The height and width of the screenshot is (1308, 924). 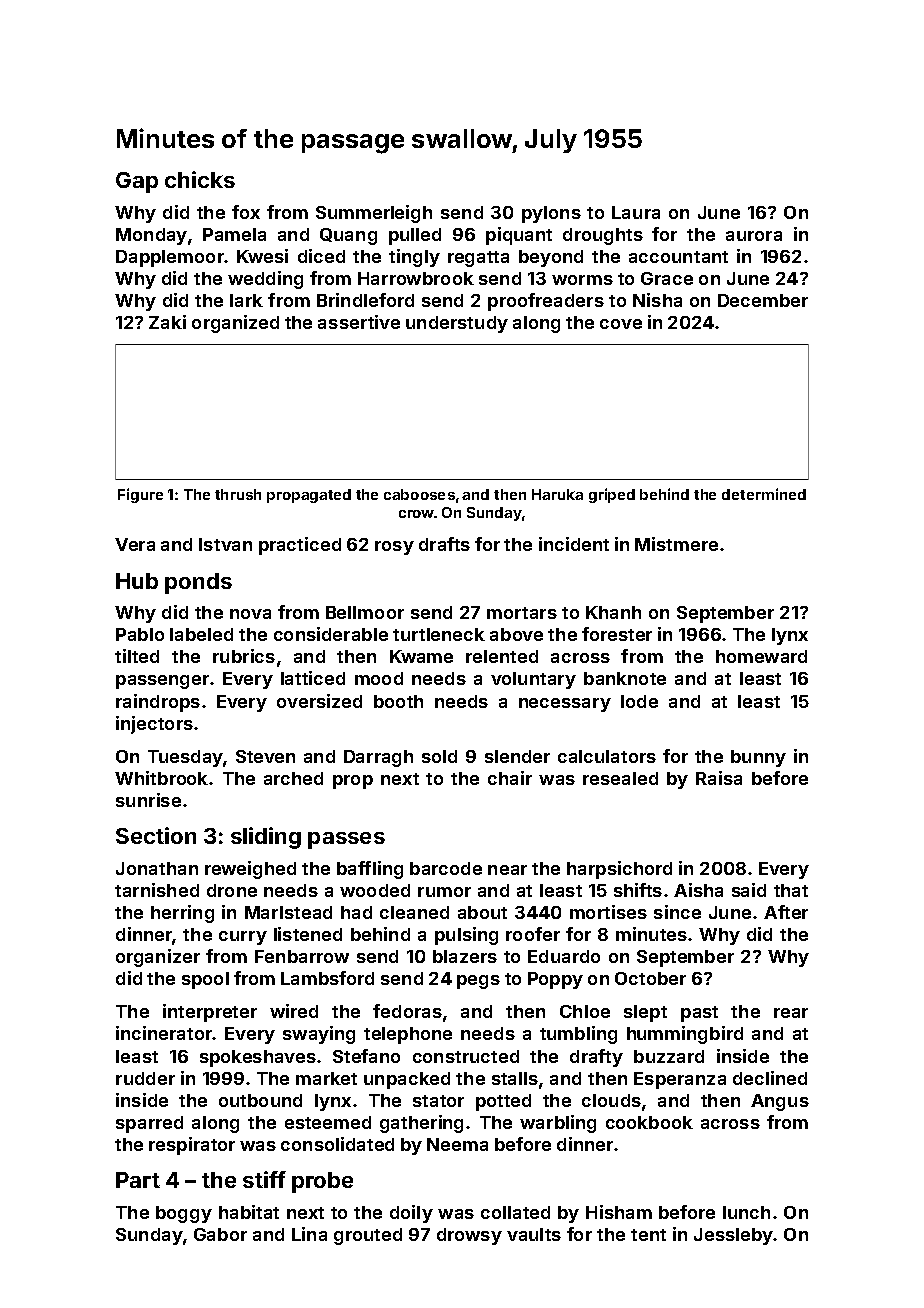 What do you see at coordinates (551, 214) in the screenshot?
I see `pylons` at bounding box center [551, 214].
